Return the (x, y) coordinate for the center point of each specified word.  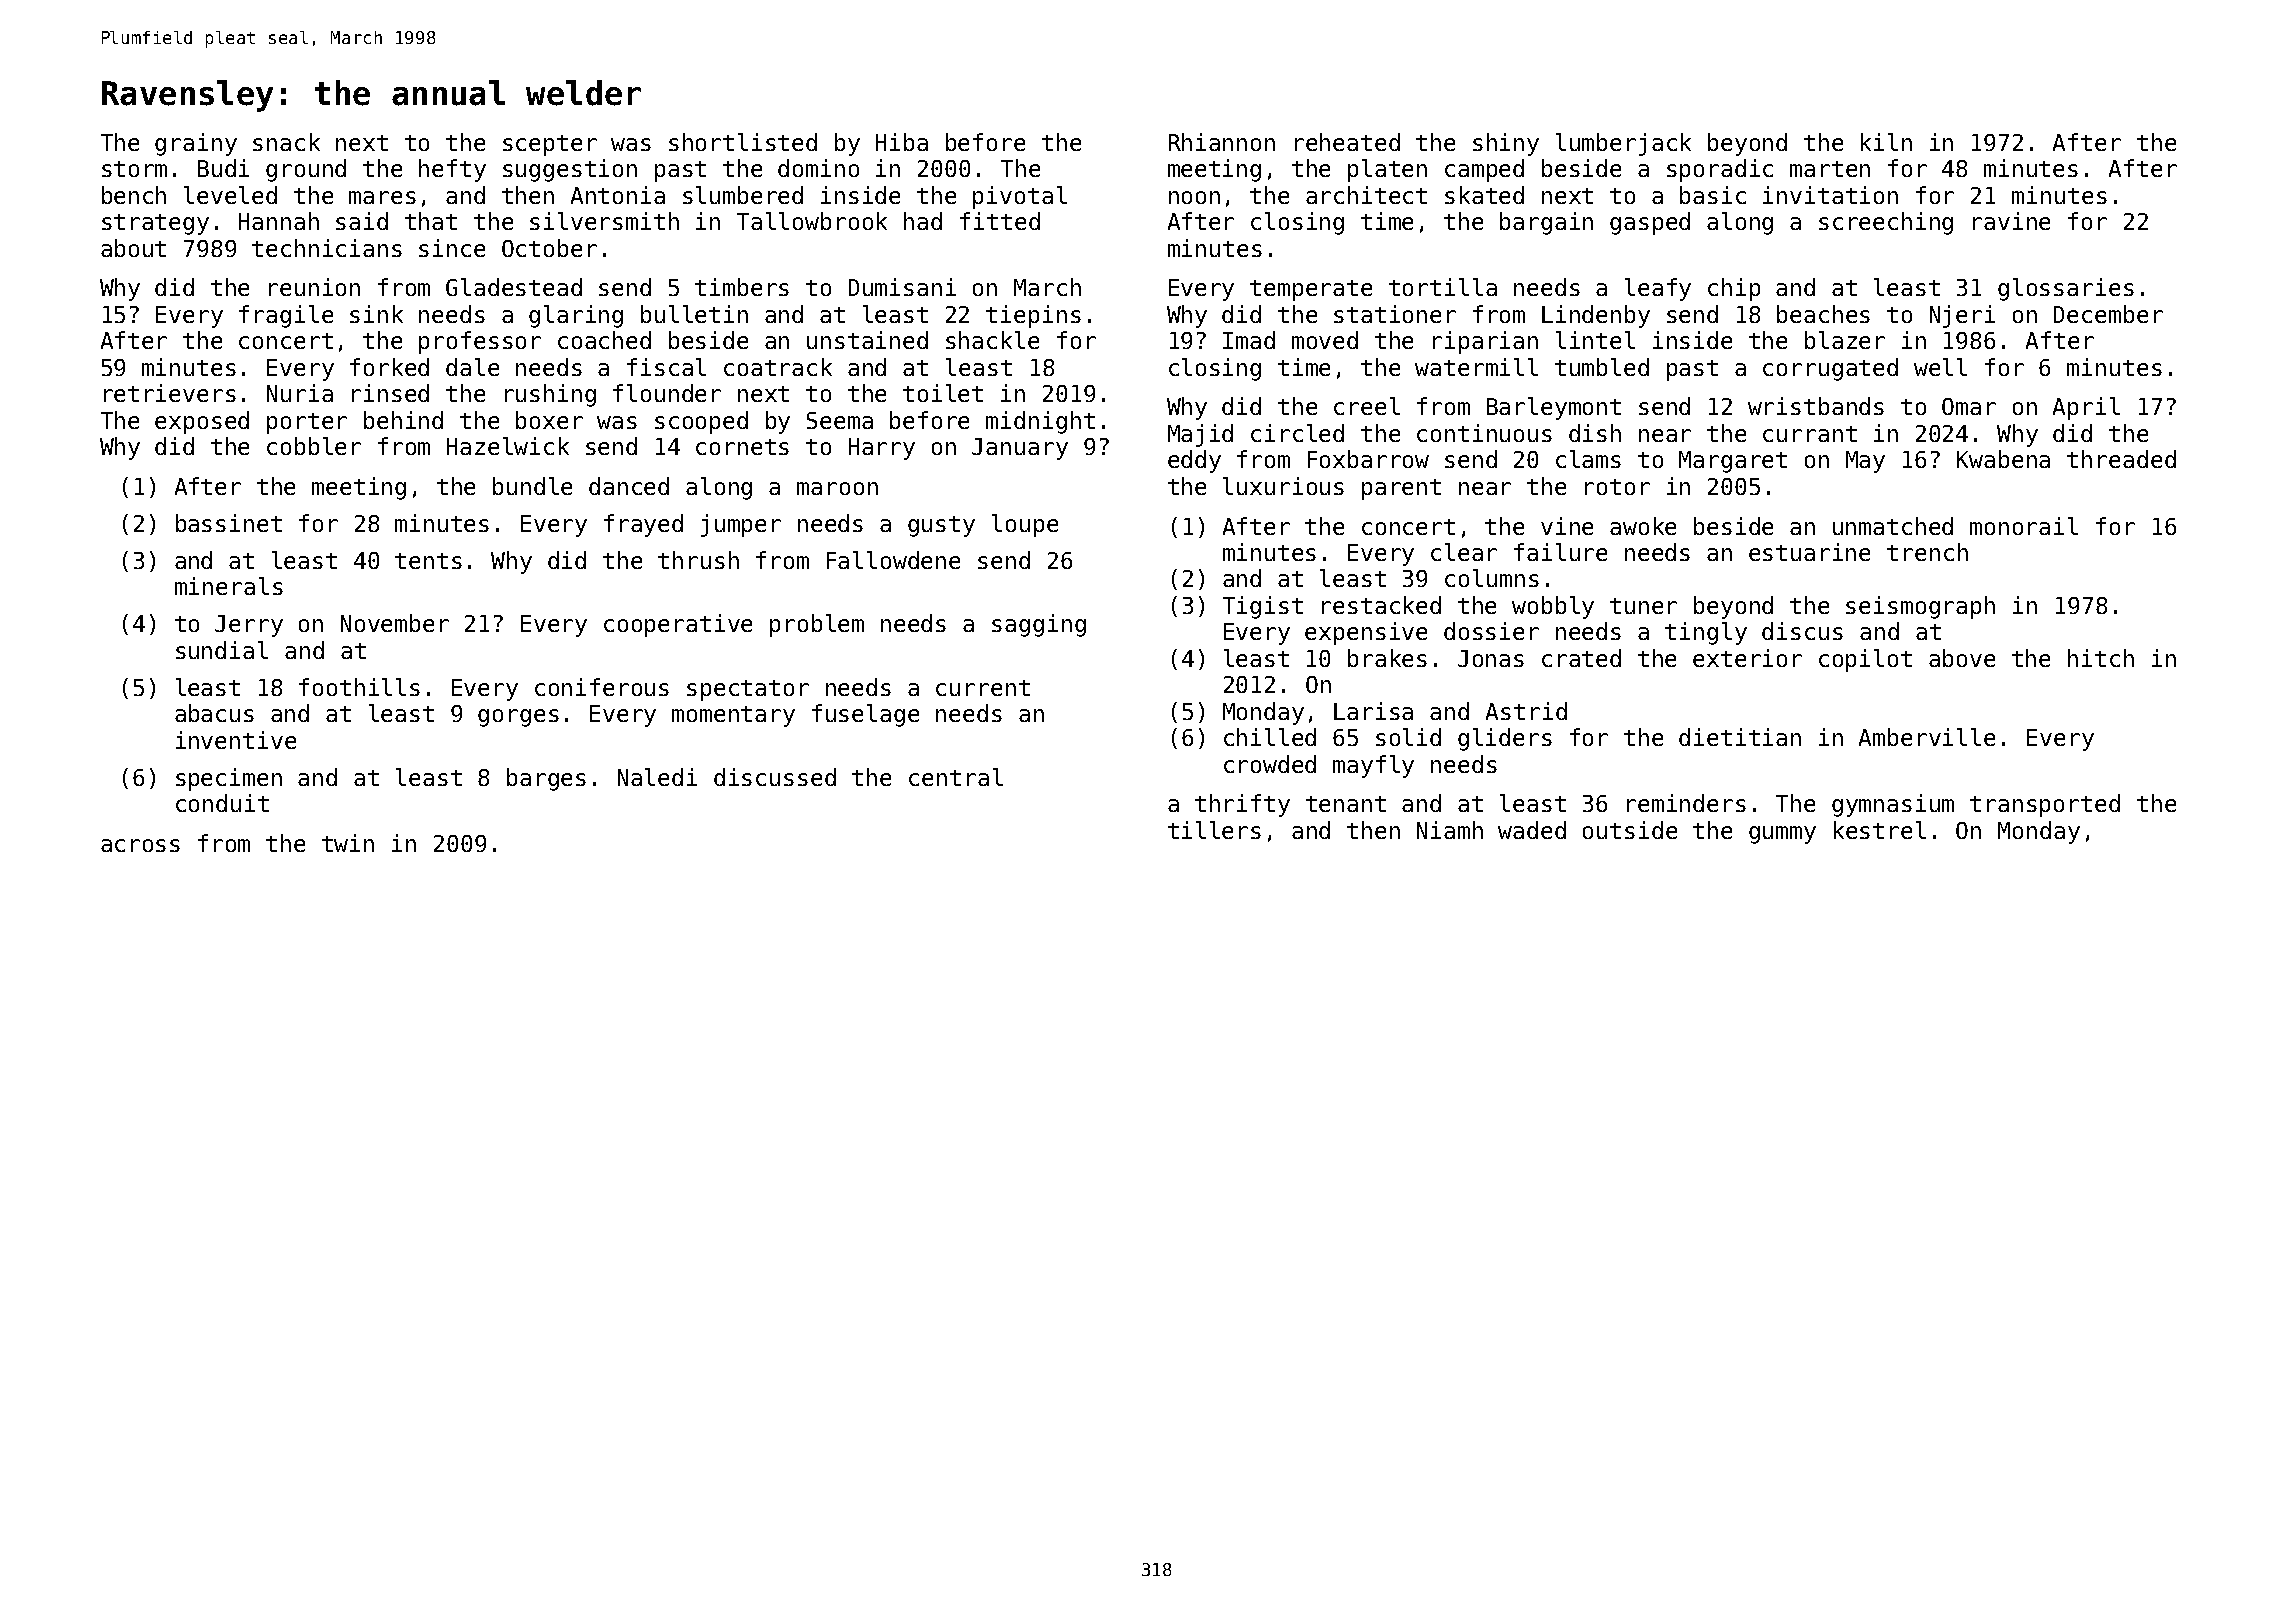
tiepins (1033, 316)
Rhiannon (1222, 142)
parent (1401, 489)
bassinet (229, 523)
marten (1830, 169)
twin (348, 843)
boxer (549, 420)
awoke (1643, 526)
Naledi (657, 777)
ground (306, 170)
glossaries (2066, 289)
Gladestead (514, 287)
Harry (882, 449)
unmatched (1893, 526)
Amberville (1927, 737)
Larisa (1373, 711)
